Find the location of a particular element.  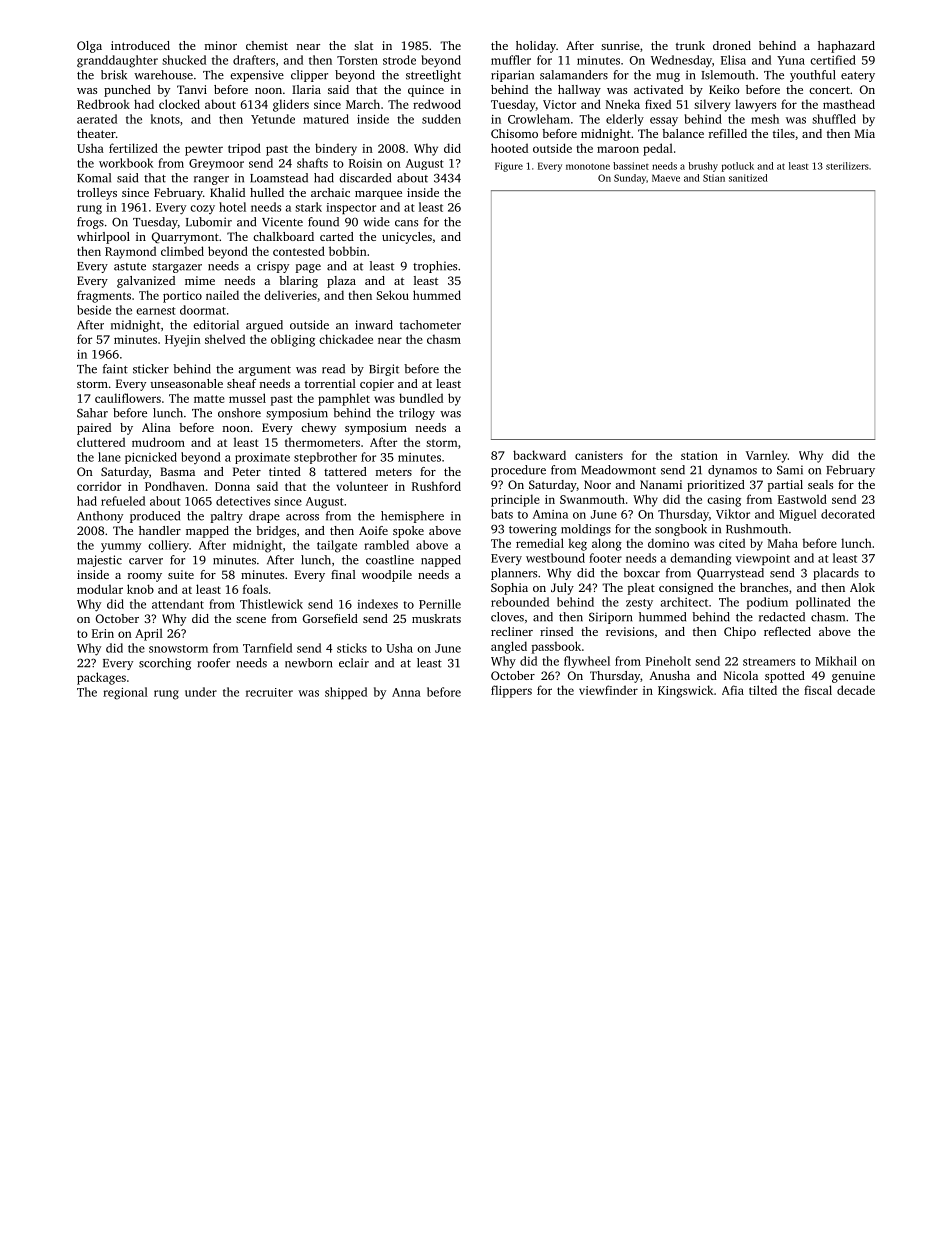

Roisin is located at coordinates (365, 163).
